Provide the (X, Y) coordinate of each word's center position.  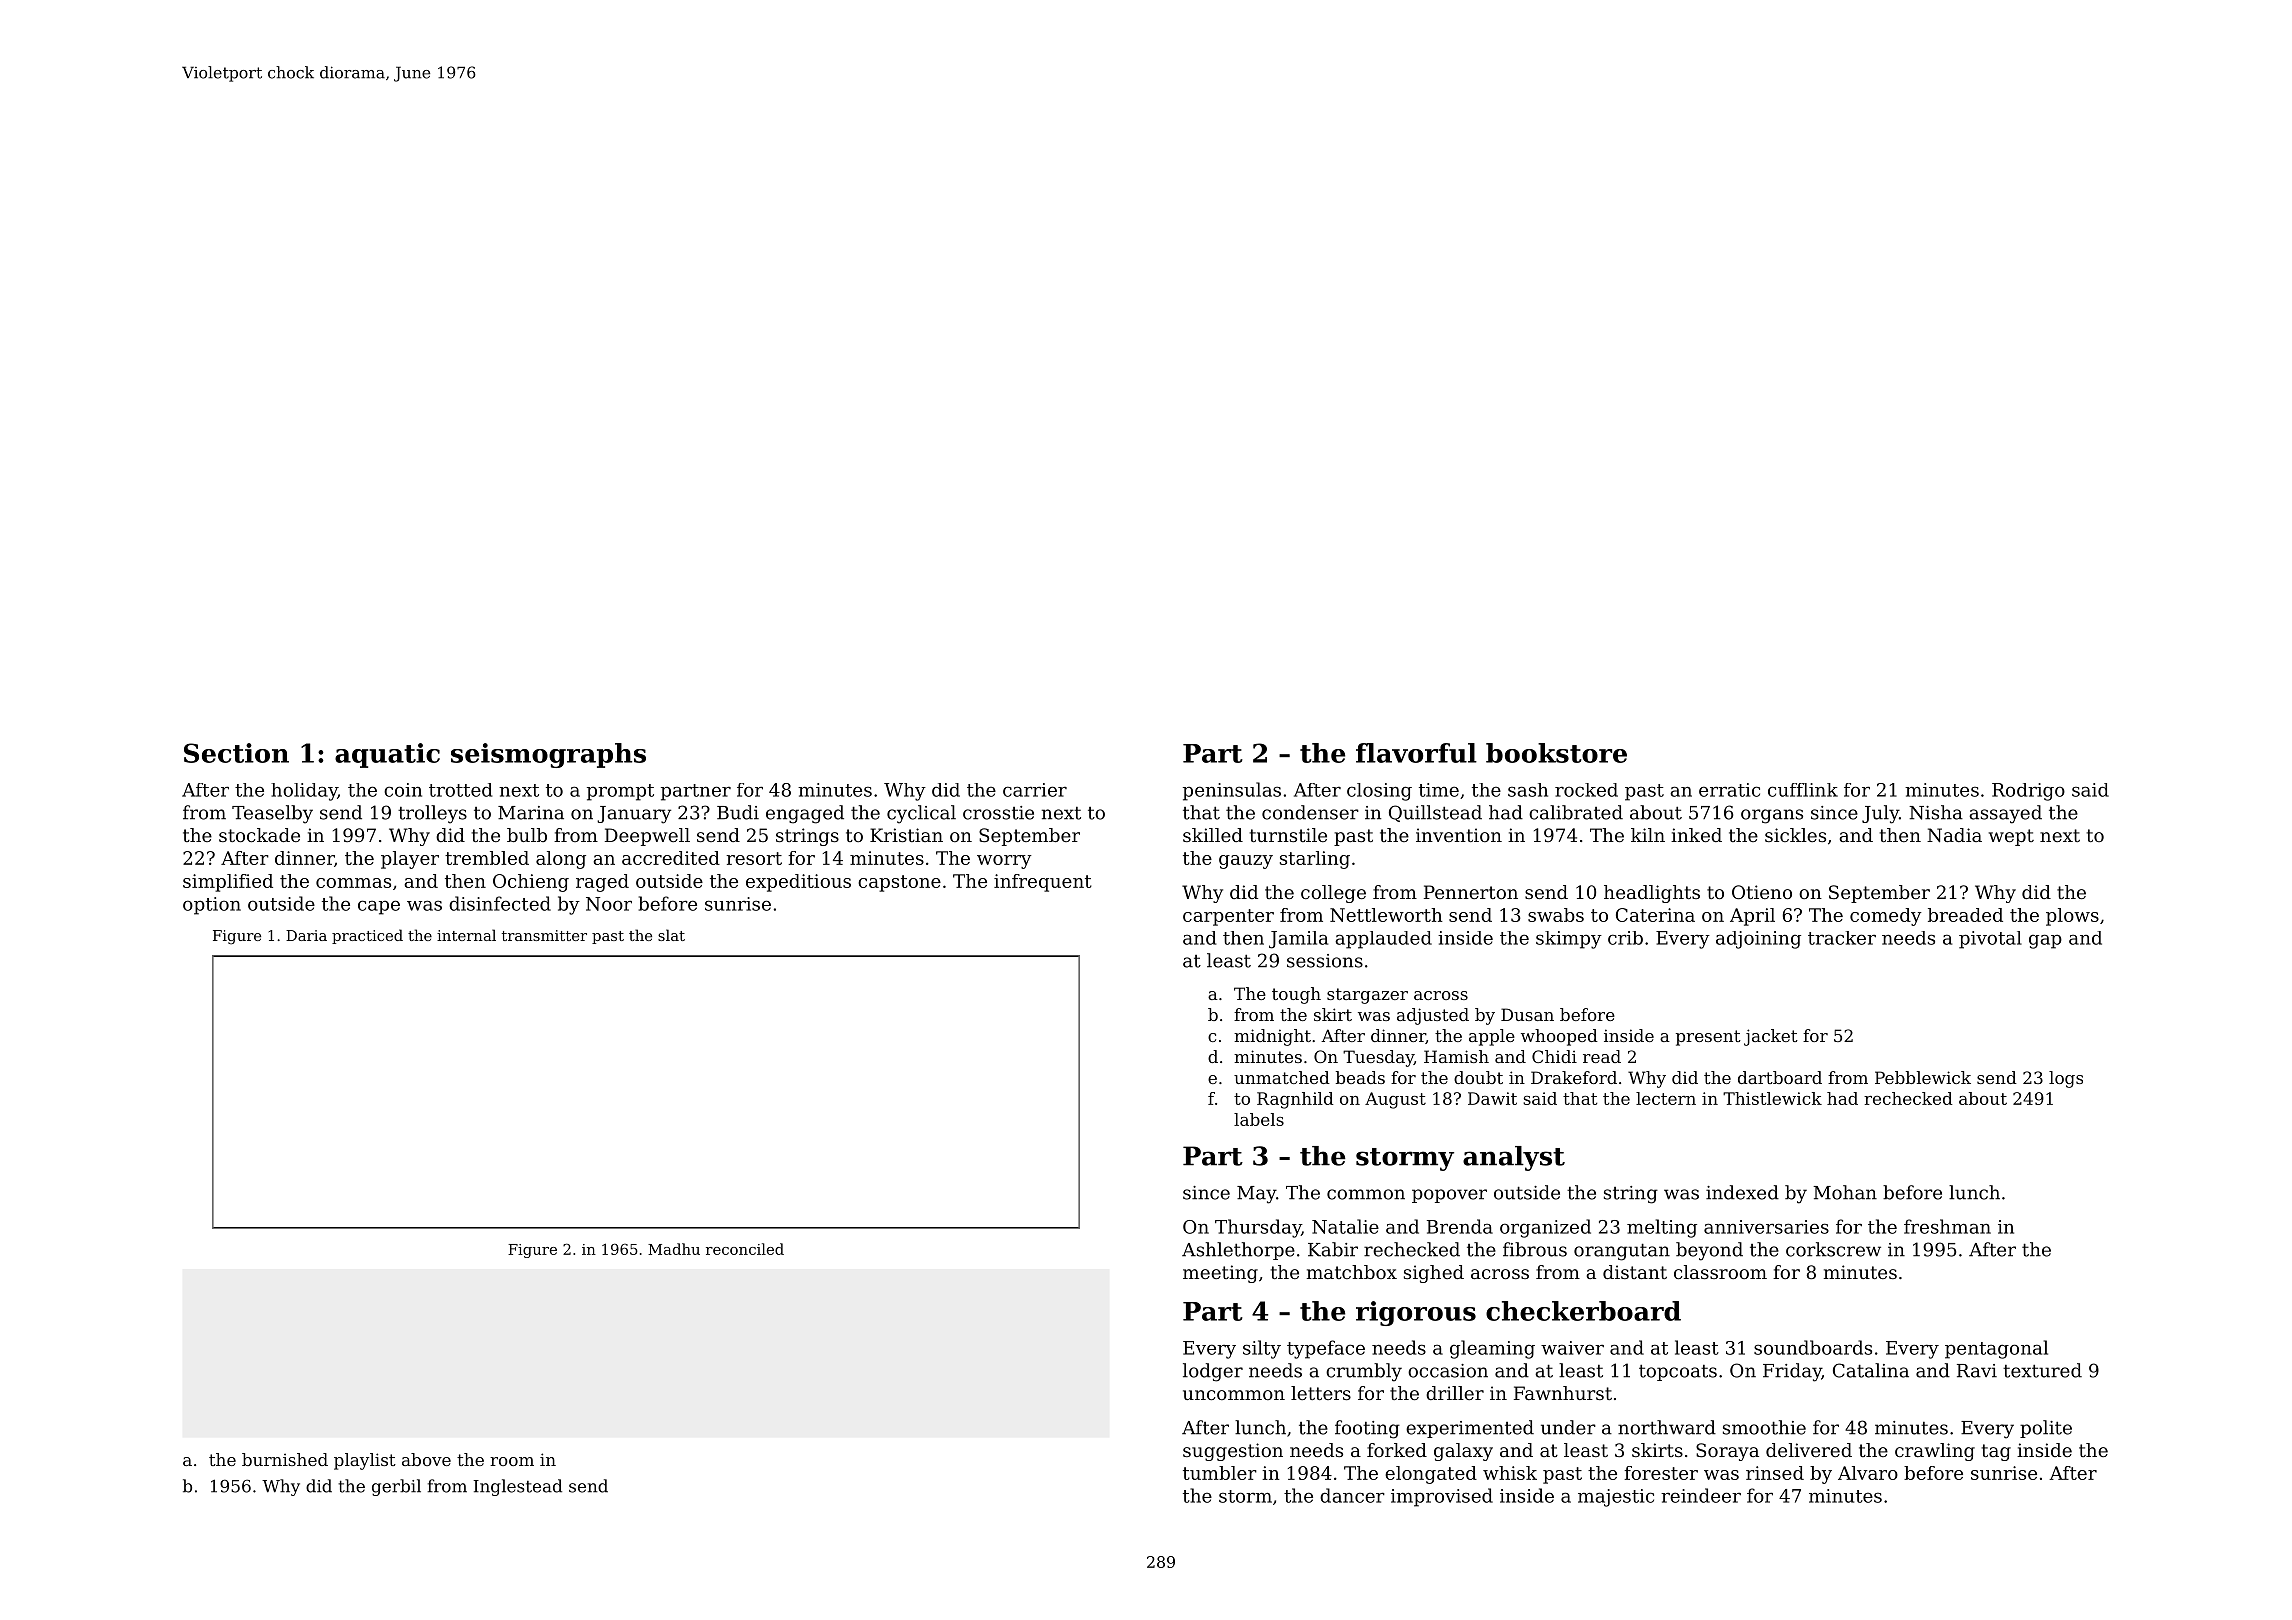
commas (353, 883)
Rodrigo (2028, 792)
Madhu (674, 1249)
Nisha (1936, 812)
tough (1296, 995)
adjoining (1758, 940)
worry (1004, 862)
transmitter (544, 935)
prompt (620, 792)
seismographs (548, 755)
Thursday (1258, 1228)
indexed (1742, 1192)
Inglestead (517, 1487)
